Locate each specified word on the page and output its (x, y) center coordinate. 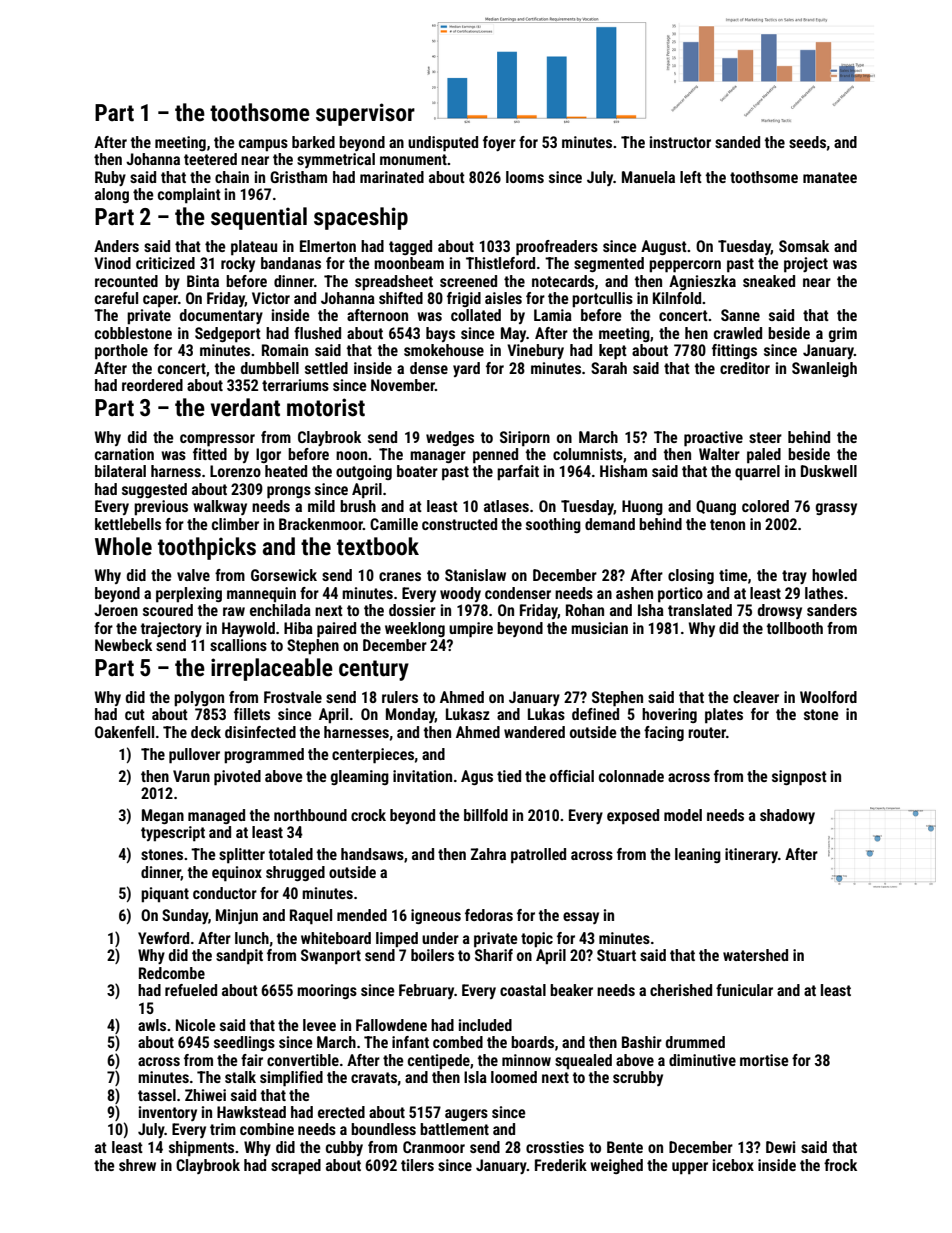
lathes (824, 593)
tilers (417, 1165)
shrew (137, 1165)
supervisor (365, 114)
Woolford (828, 697)
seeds (807, 142)
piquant (165, 895)
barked (313, 142)
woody (460, 594)
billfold (486, 815)
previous (161, 508)
